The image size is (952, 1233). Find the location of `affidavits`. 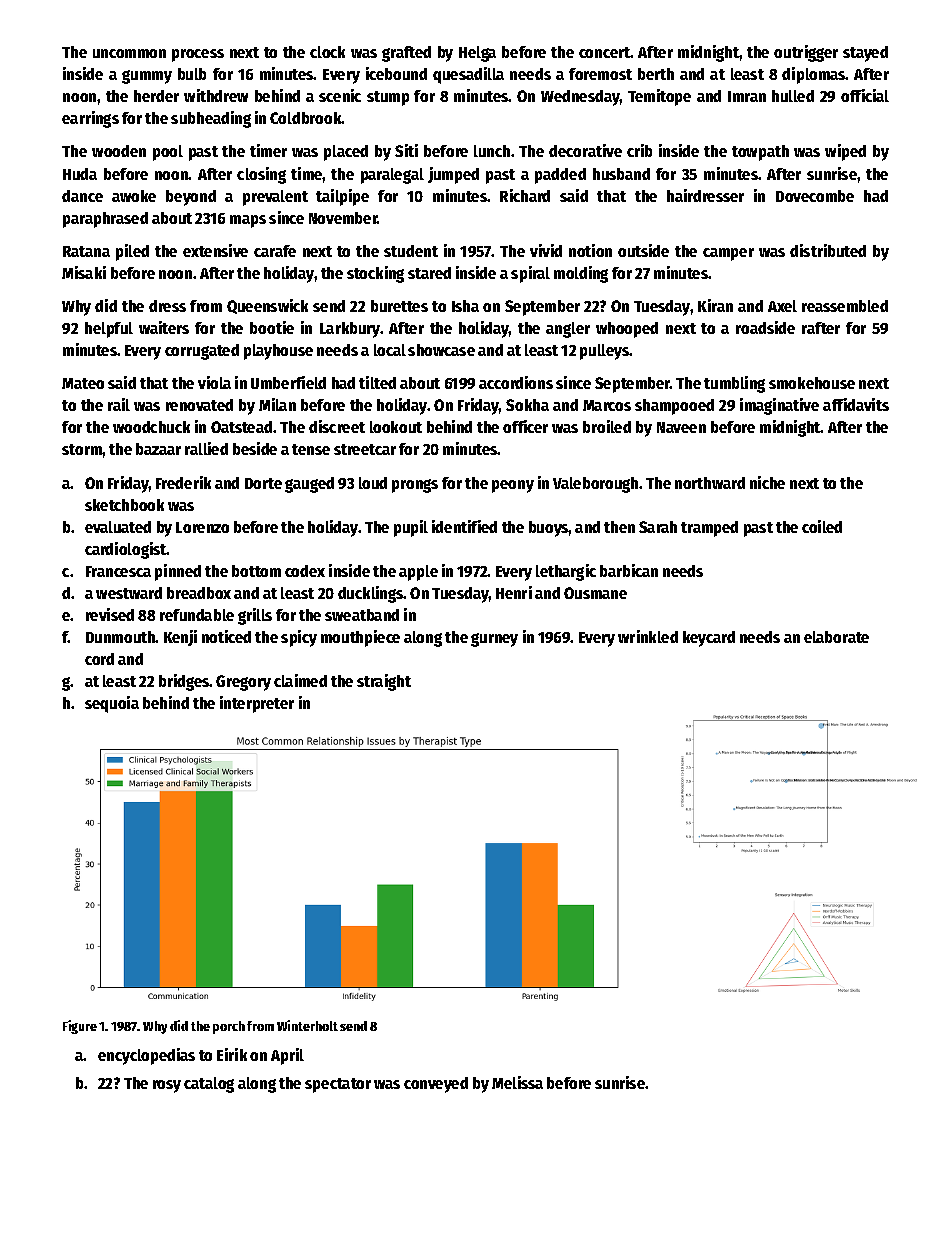

affidavits is located at coordinates (856, 404).
